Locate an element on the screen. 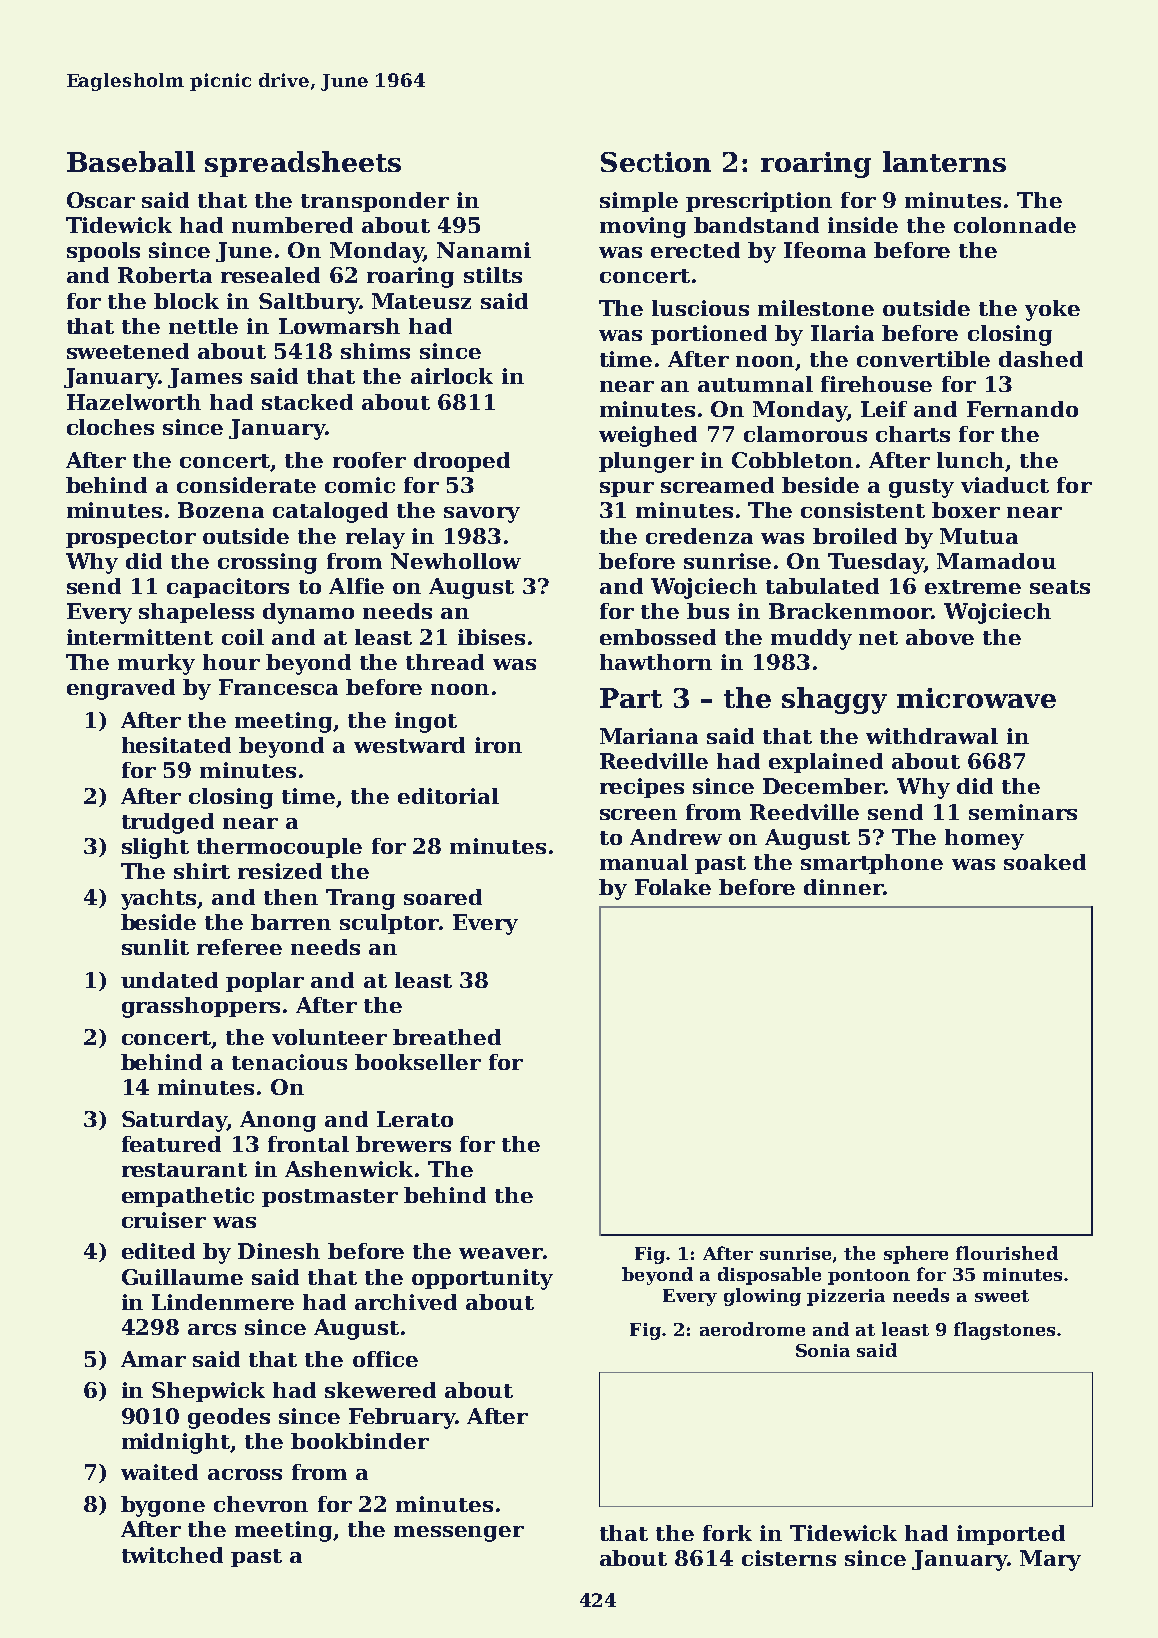 This screenshot has width=1158, height=1638. grasshoppers is located at coordinates (201, 1007).
